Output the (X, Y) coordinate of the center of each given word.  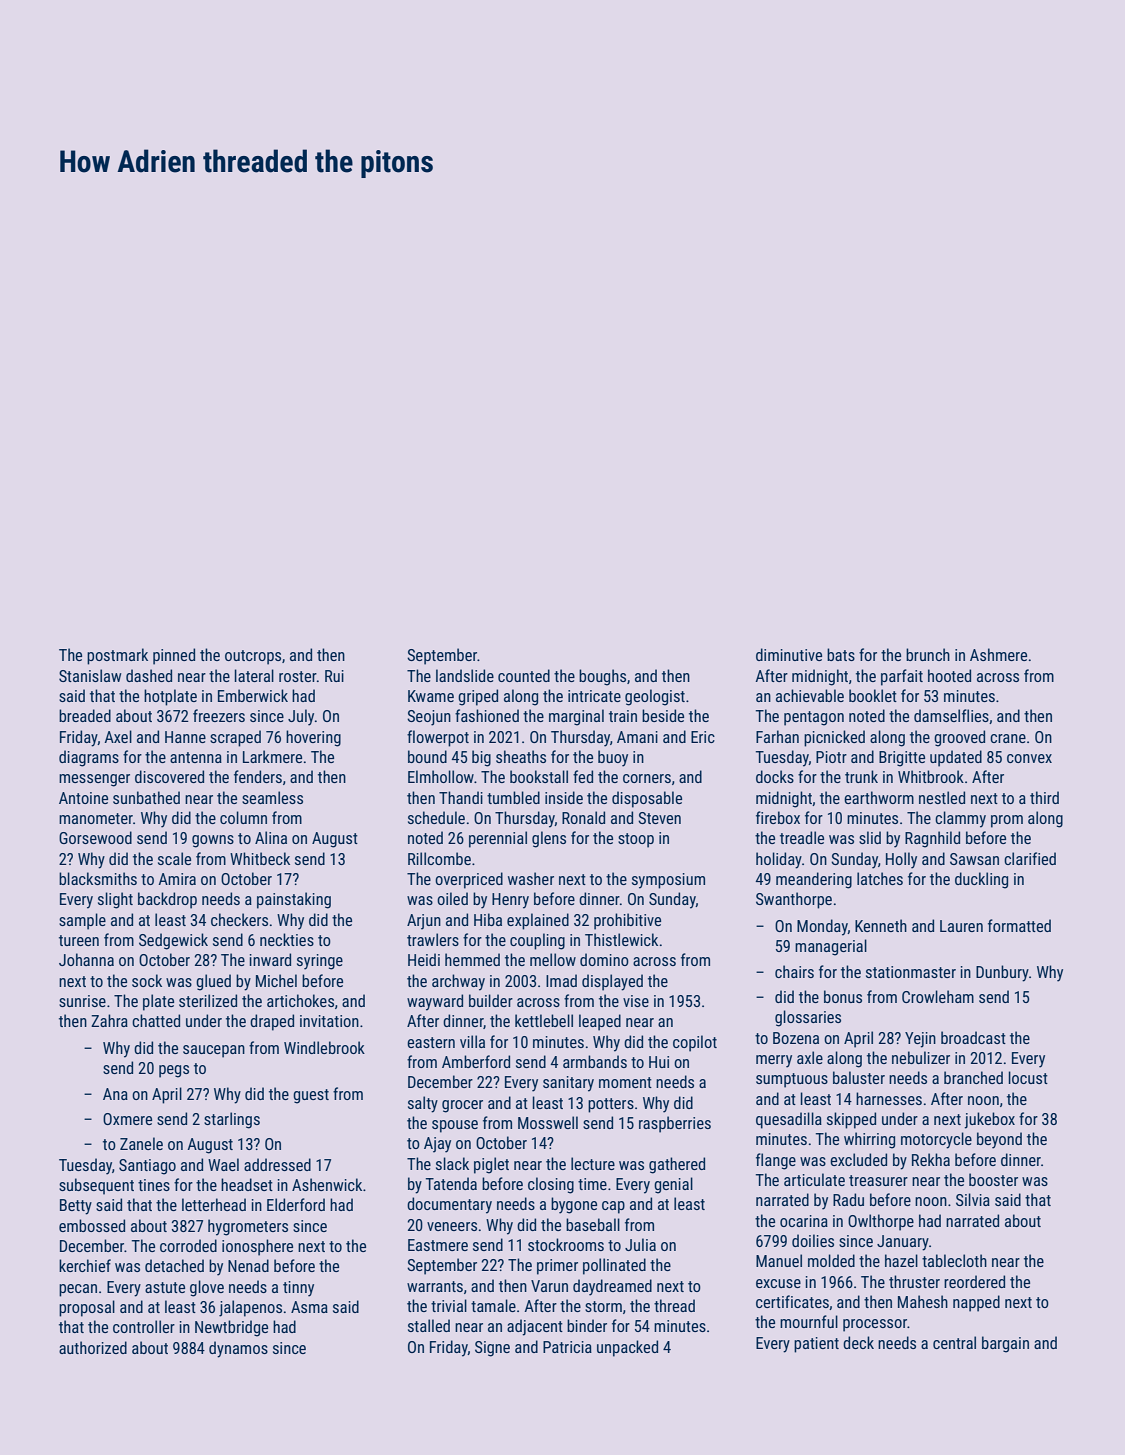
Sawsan (974, 859)
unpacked (627, 1348)
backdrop (167, 900)
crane (1008, 738)
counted (524, 675)
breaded (85, 715)
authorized (93, 1347)
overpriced (469, 880)
